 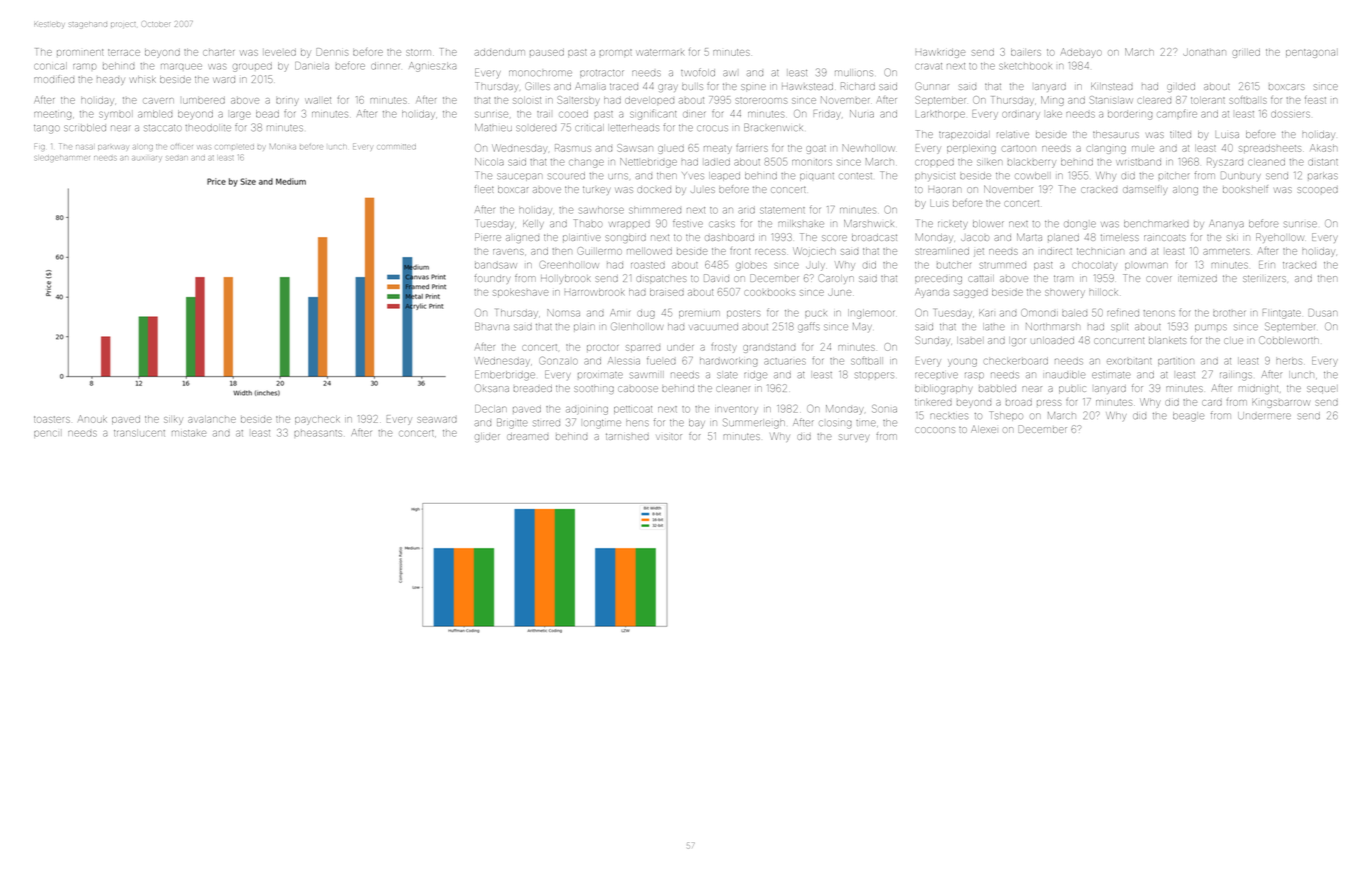 What do you see at coordinates (80, 52) in the image?
I see `prominent` at bounding box center [80, 52].
